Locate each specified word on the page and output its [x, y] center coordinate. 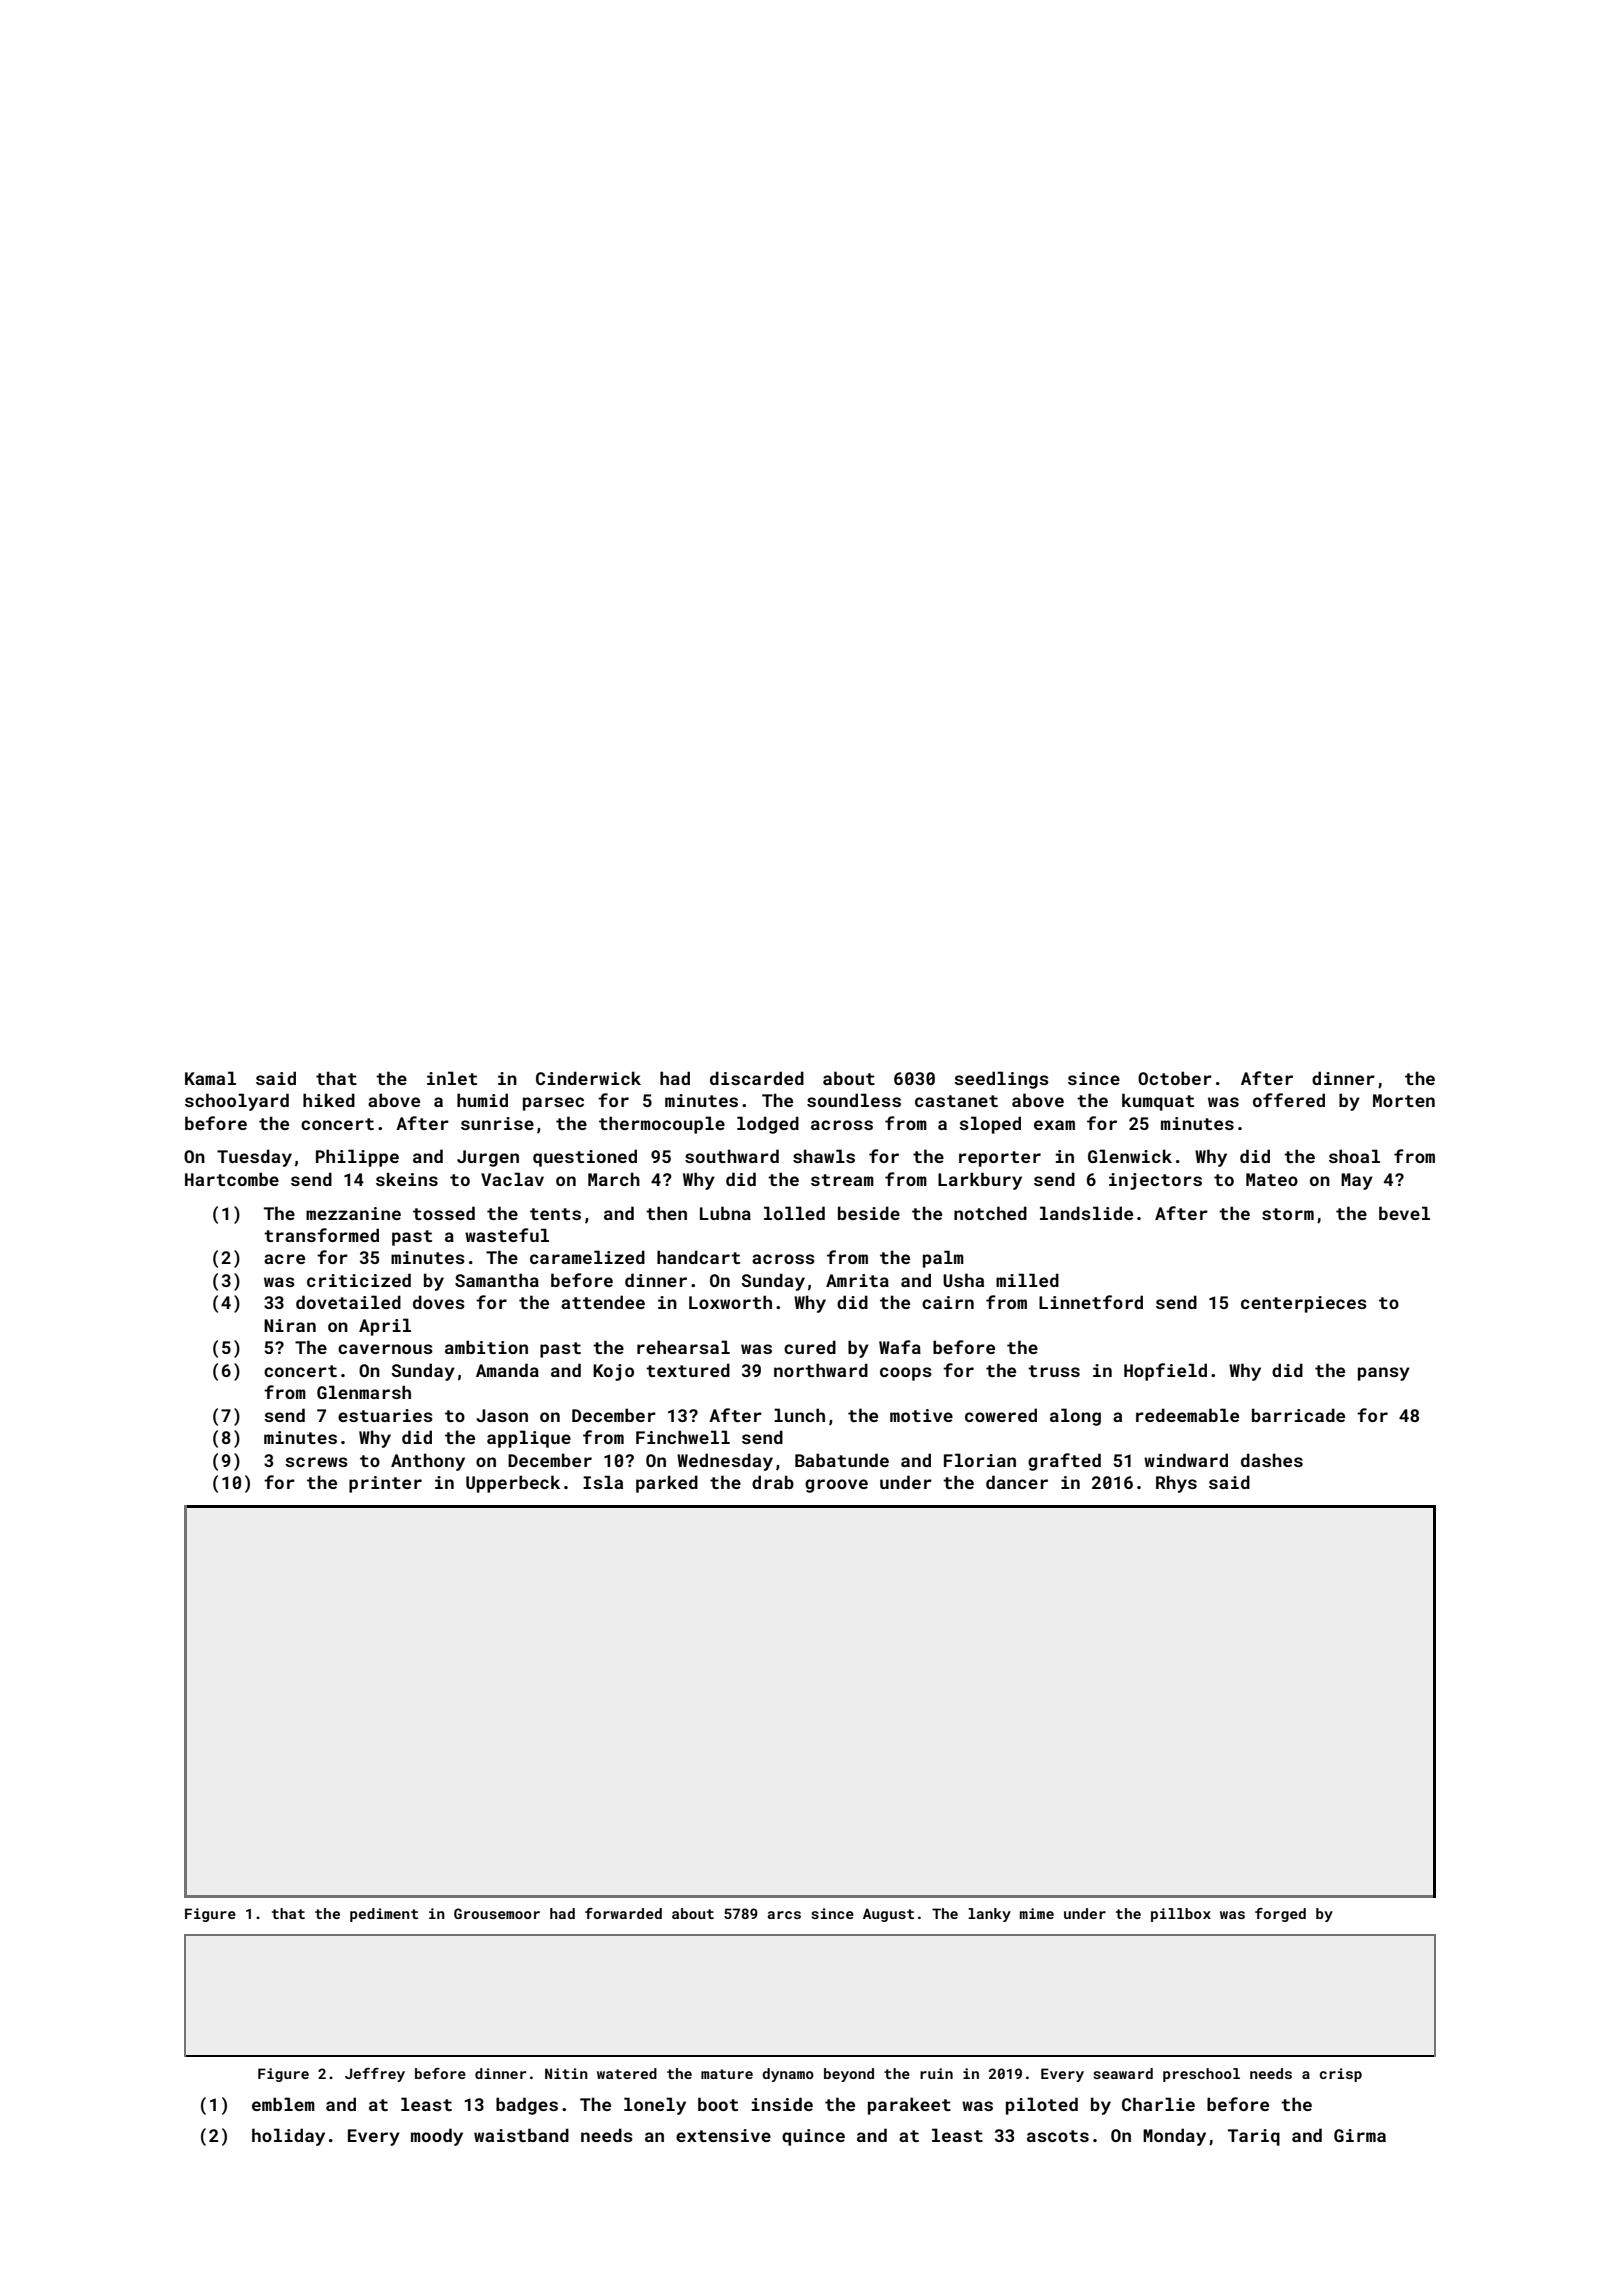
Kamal [210, 1078]
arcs [784, 1915]
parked [667, 1484]
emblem [283, 2104]
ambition [486, 1347]
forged [1280, 1915]
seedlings [1001, 1080]
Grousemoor [497, 1913]
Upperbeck [513, 1484]
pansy [1384, 1374]
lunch [799, 1415]
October [1175, 1078]
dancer [1017, 1482]
